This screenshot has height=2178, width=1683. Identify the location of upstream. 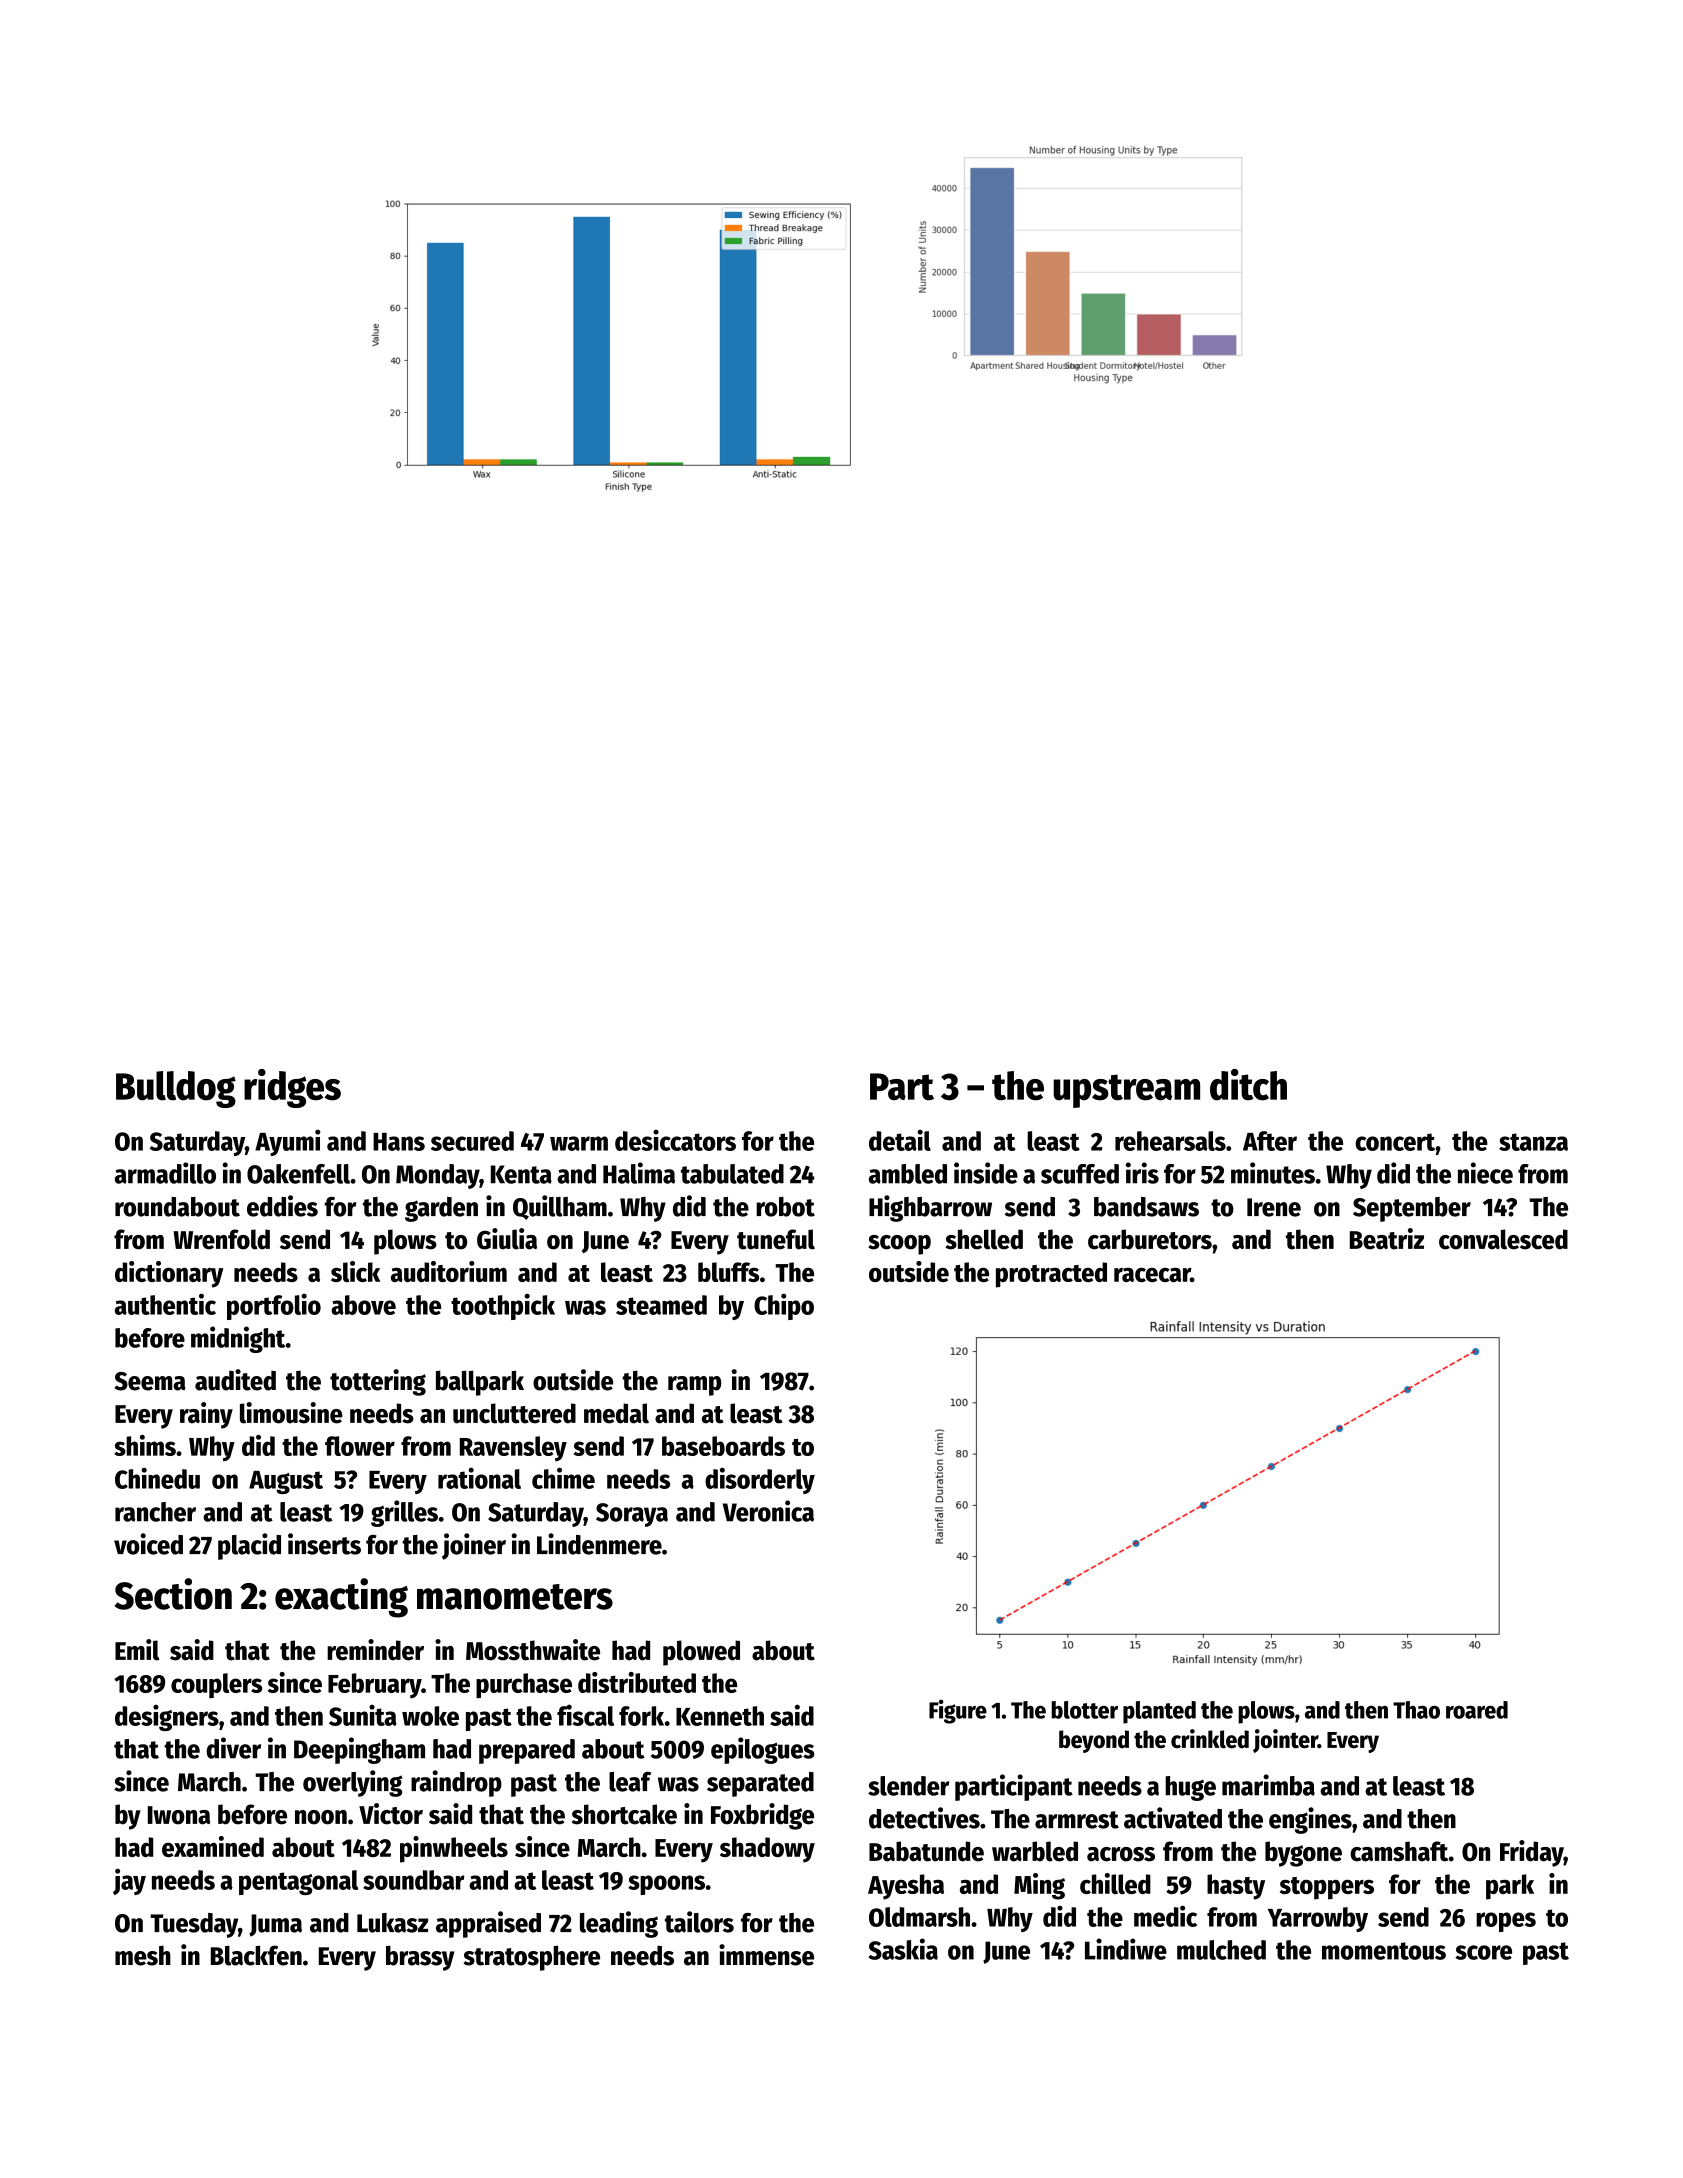
(1126, 1091).
